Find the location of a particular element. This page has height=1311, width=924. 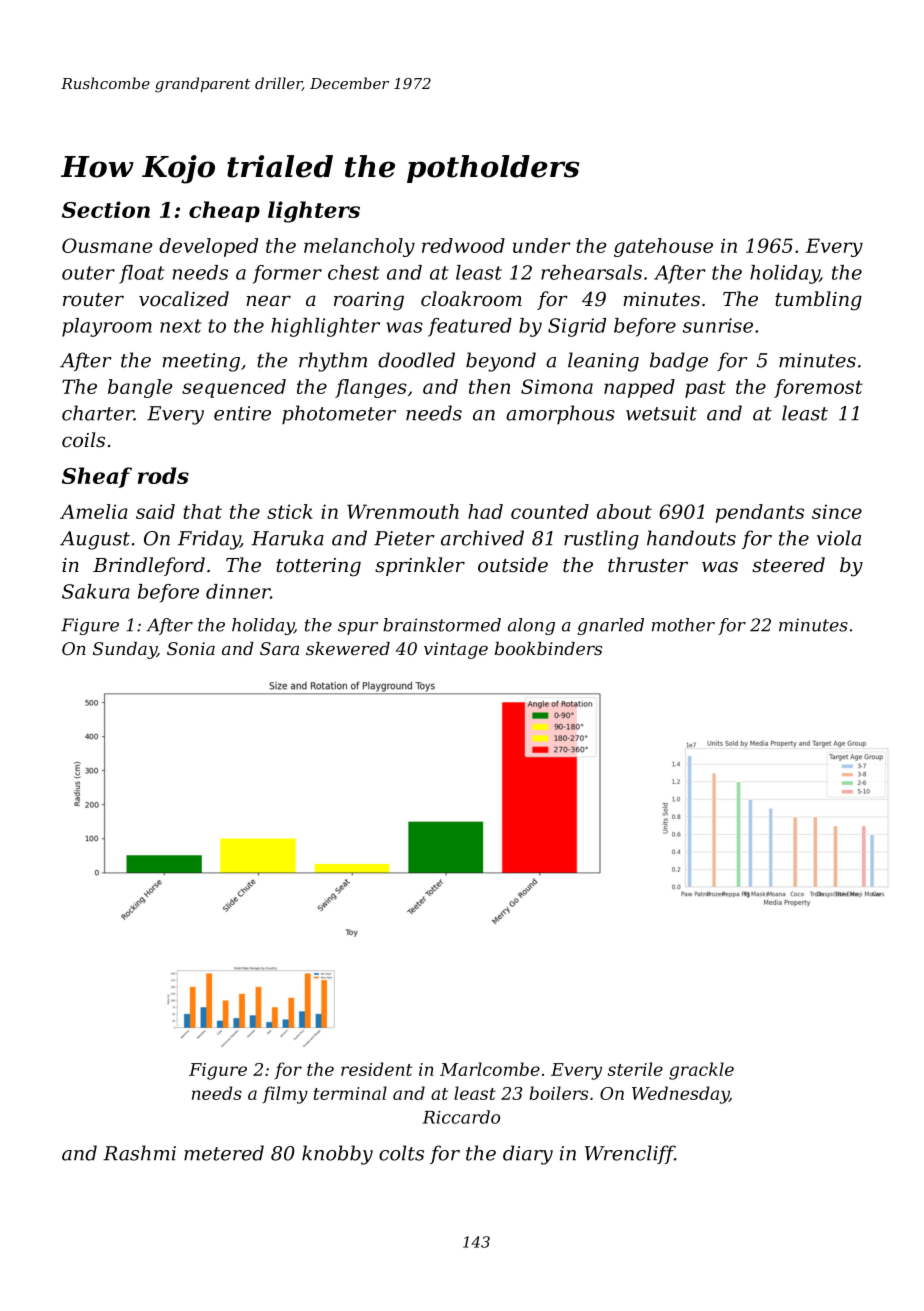

Riccardo is located at coordinates (461, 1117).
